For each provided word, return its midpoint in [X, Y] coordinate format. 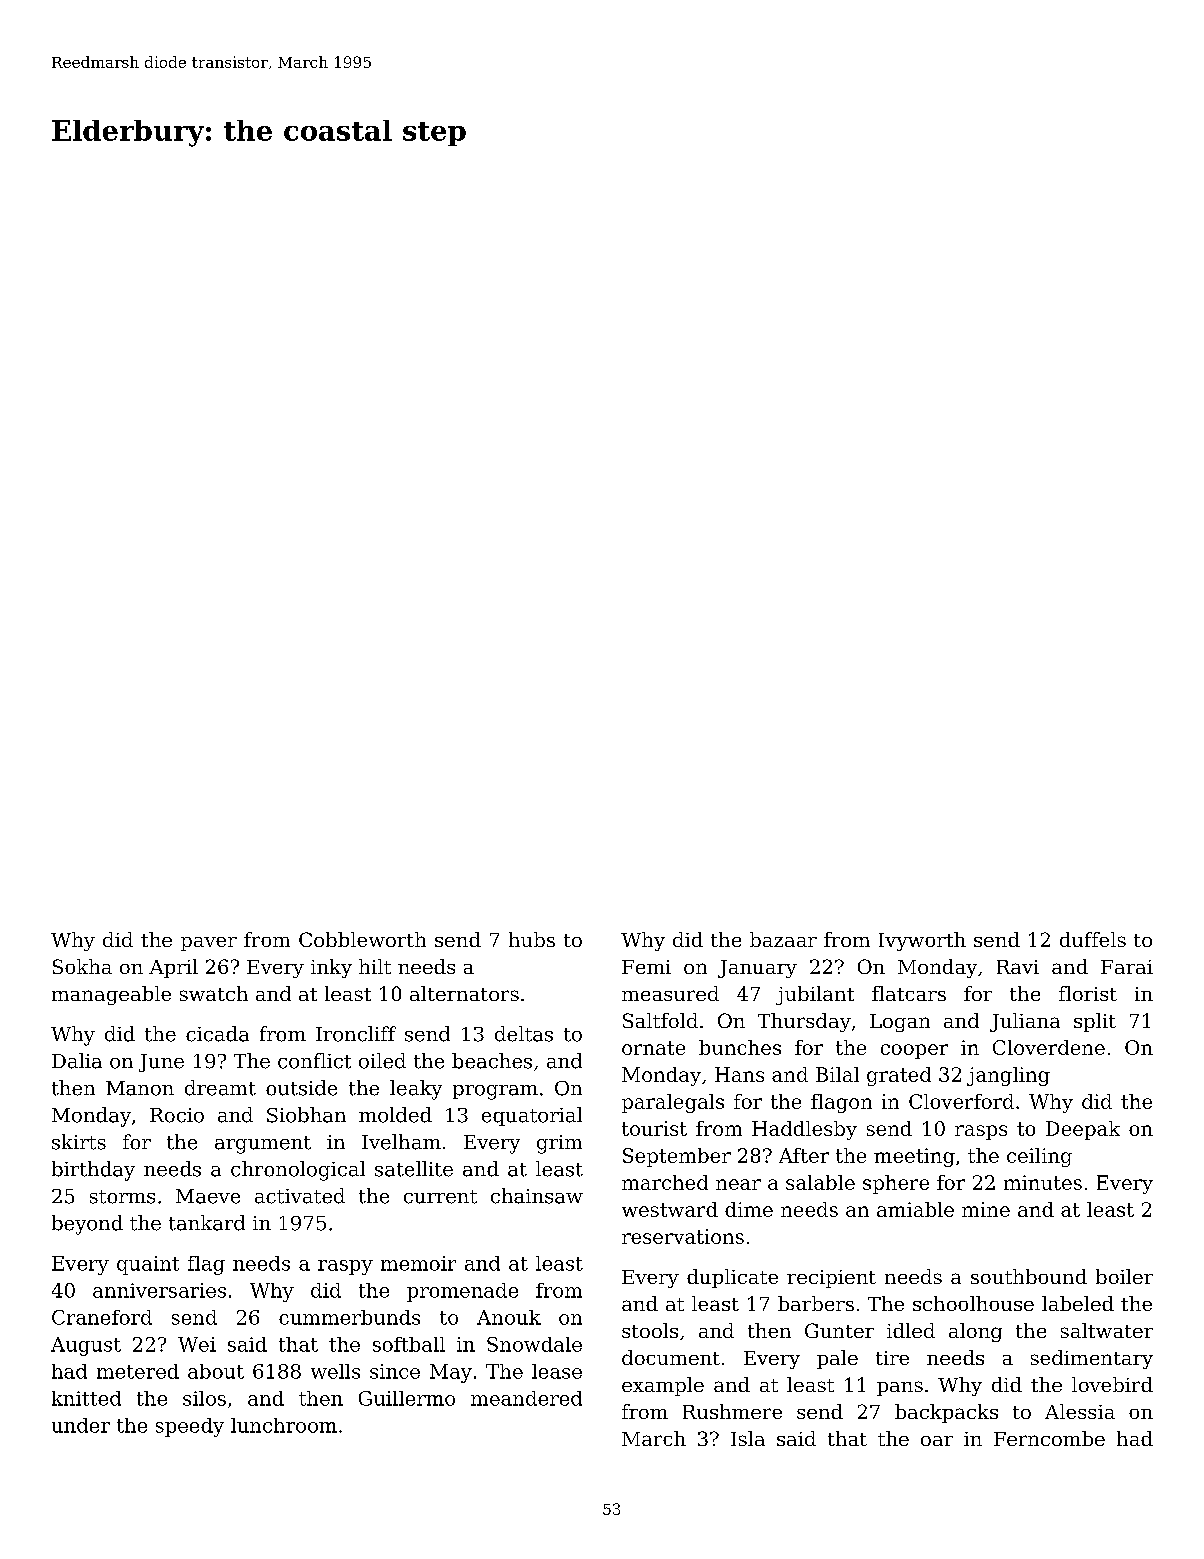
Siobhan [306, 1115]
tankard [207, 1223]
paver [209, 944]
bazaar [783, 939]
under [81, 1425]
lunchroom [284, 1425]
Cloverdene [1049, 1047]
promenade [462, 1292]
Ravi [1018, 967]
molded [395, 1115]
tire [892, 1358]
